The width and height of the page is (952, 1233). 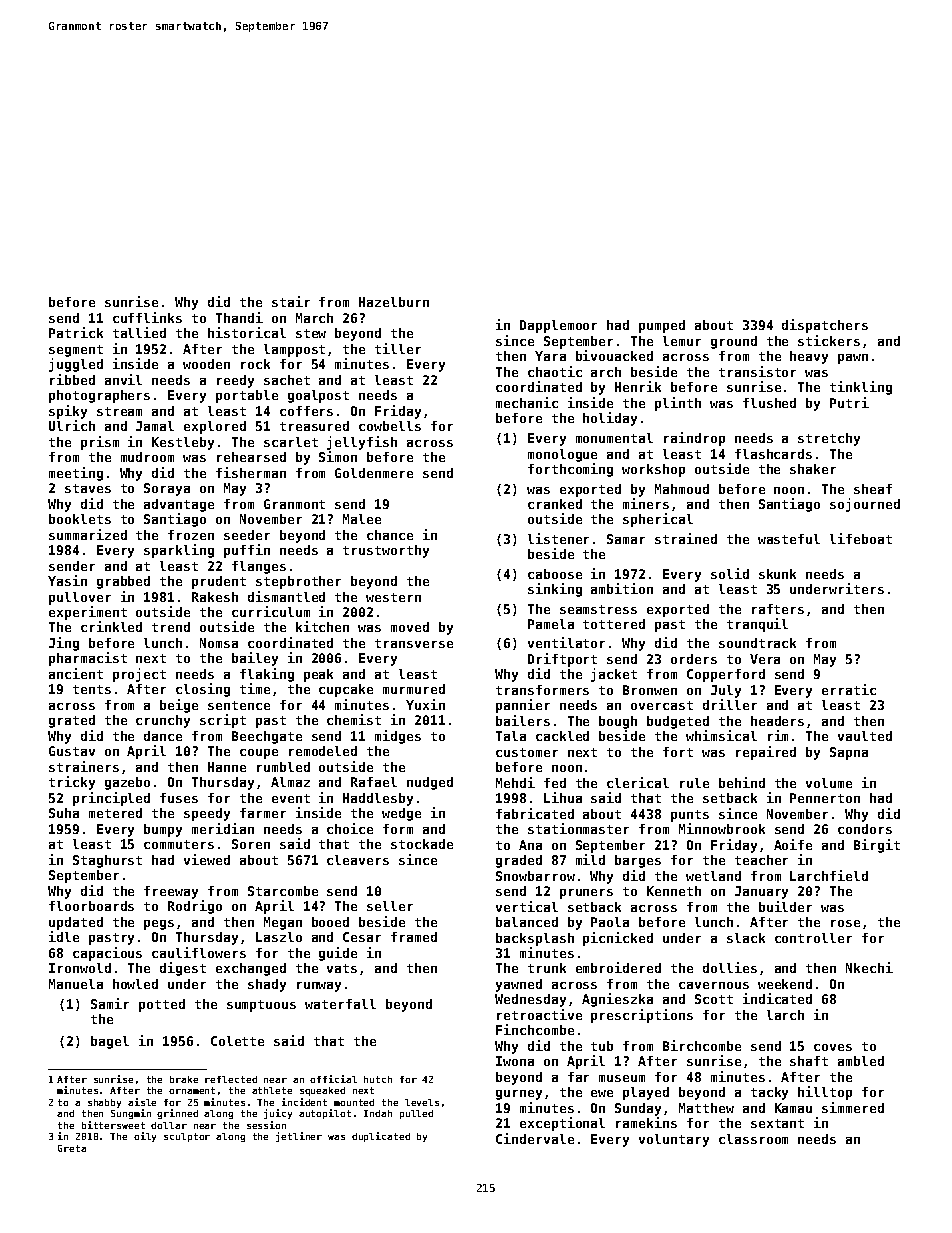 I want to click on meeting, so click(x=76, y=474).
